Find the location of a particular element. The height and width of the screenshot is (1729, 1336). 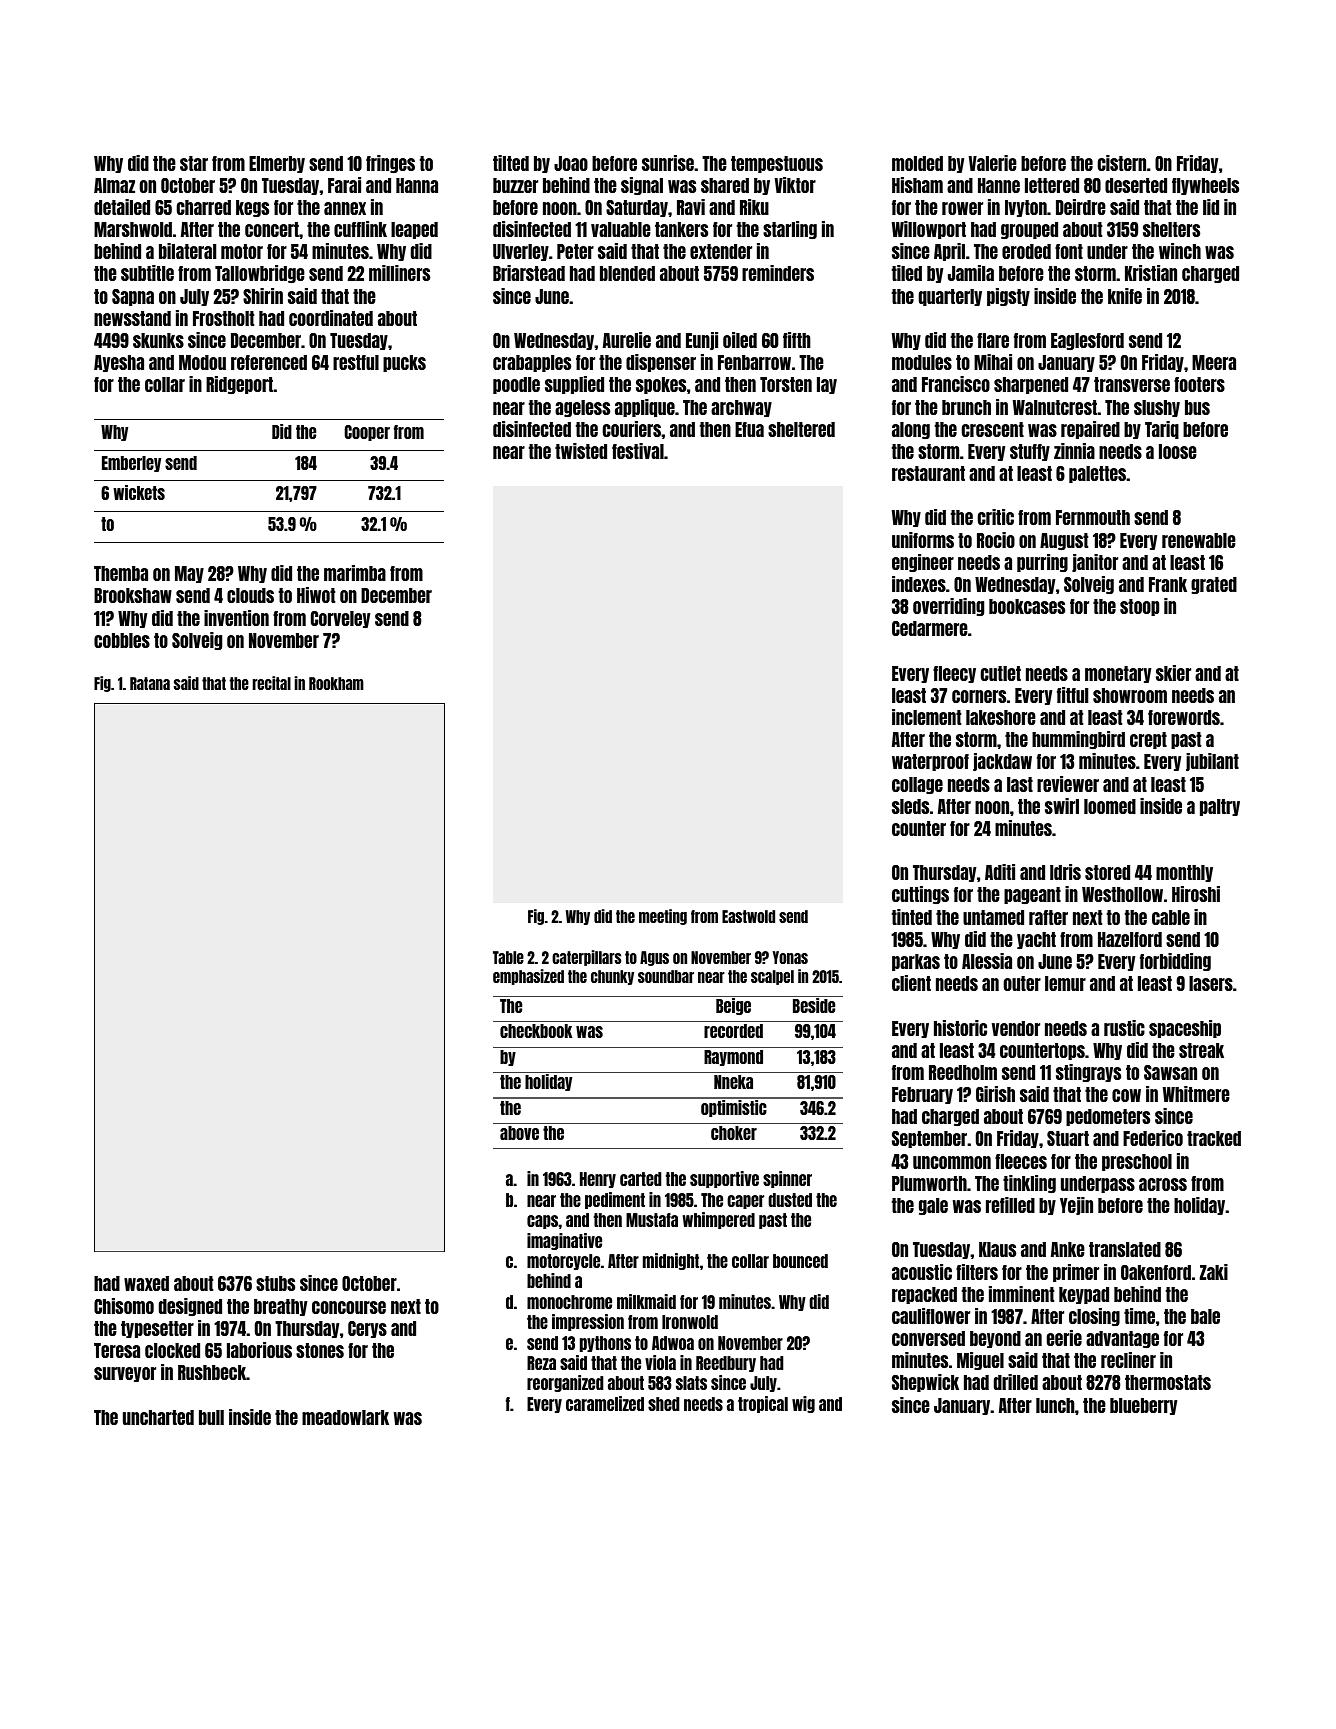

Table is located at coordinates (508, 957).
